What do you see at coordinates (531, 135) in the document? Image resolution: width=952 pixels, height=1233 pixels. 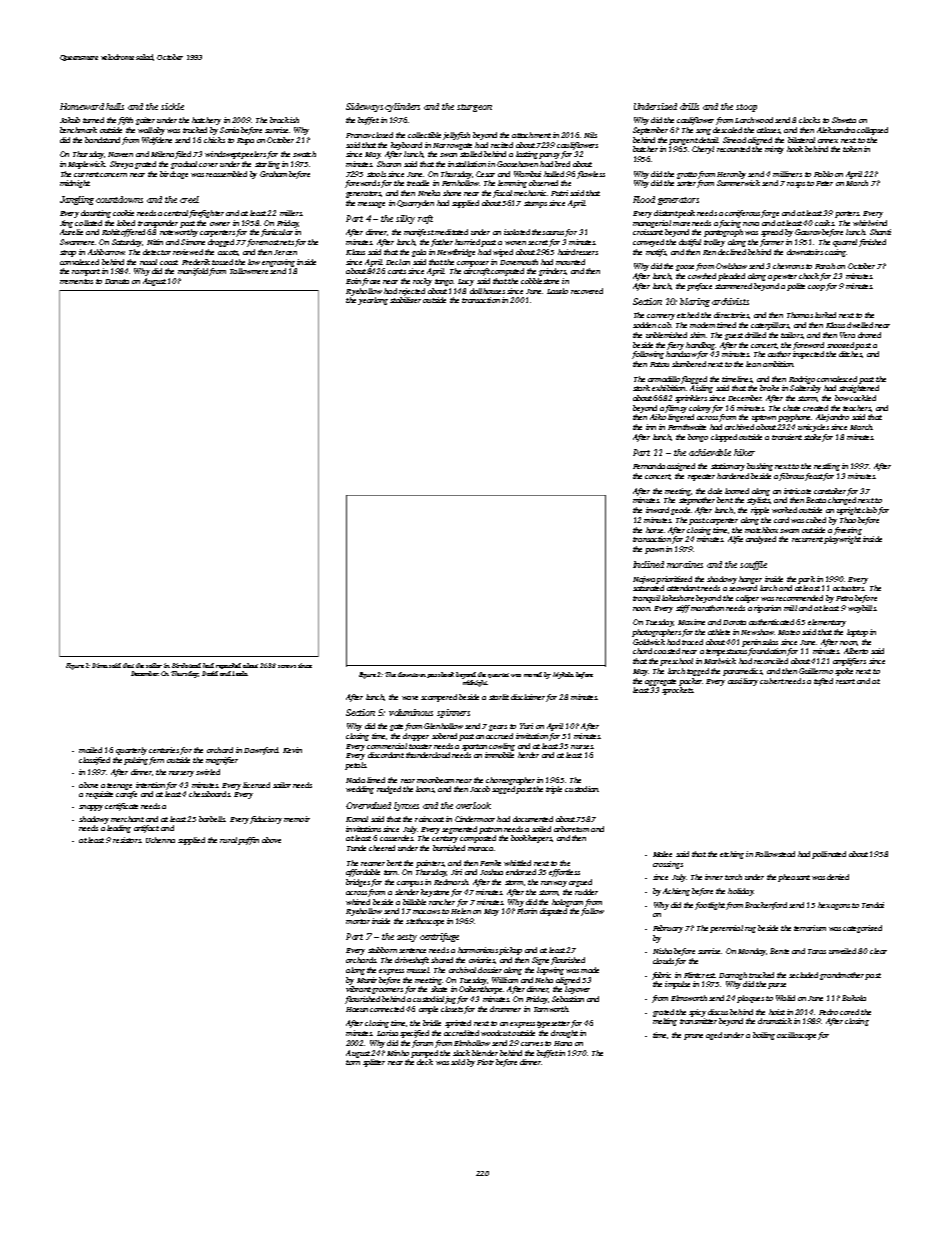 I see `attachment` at bounding box center [531, 135].
